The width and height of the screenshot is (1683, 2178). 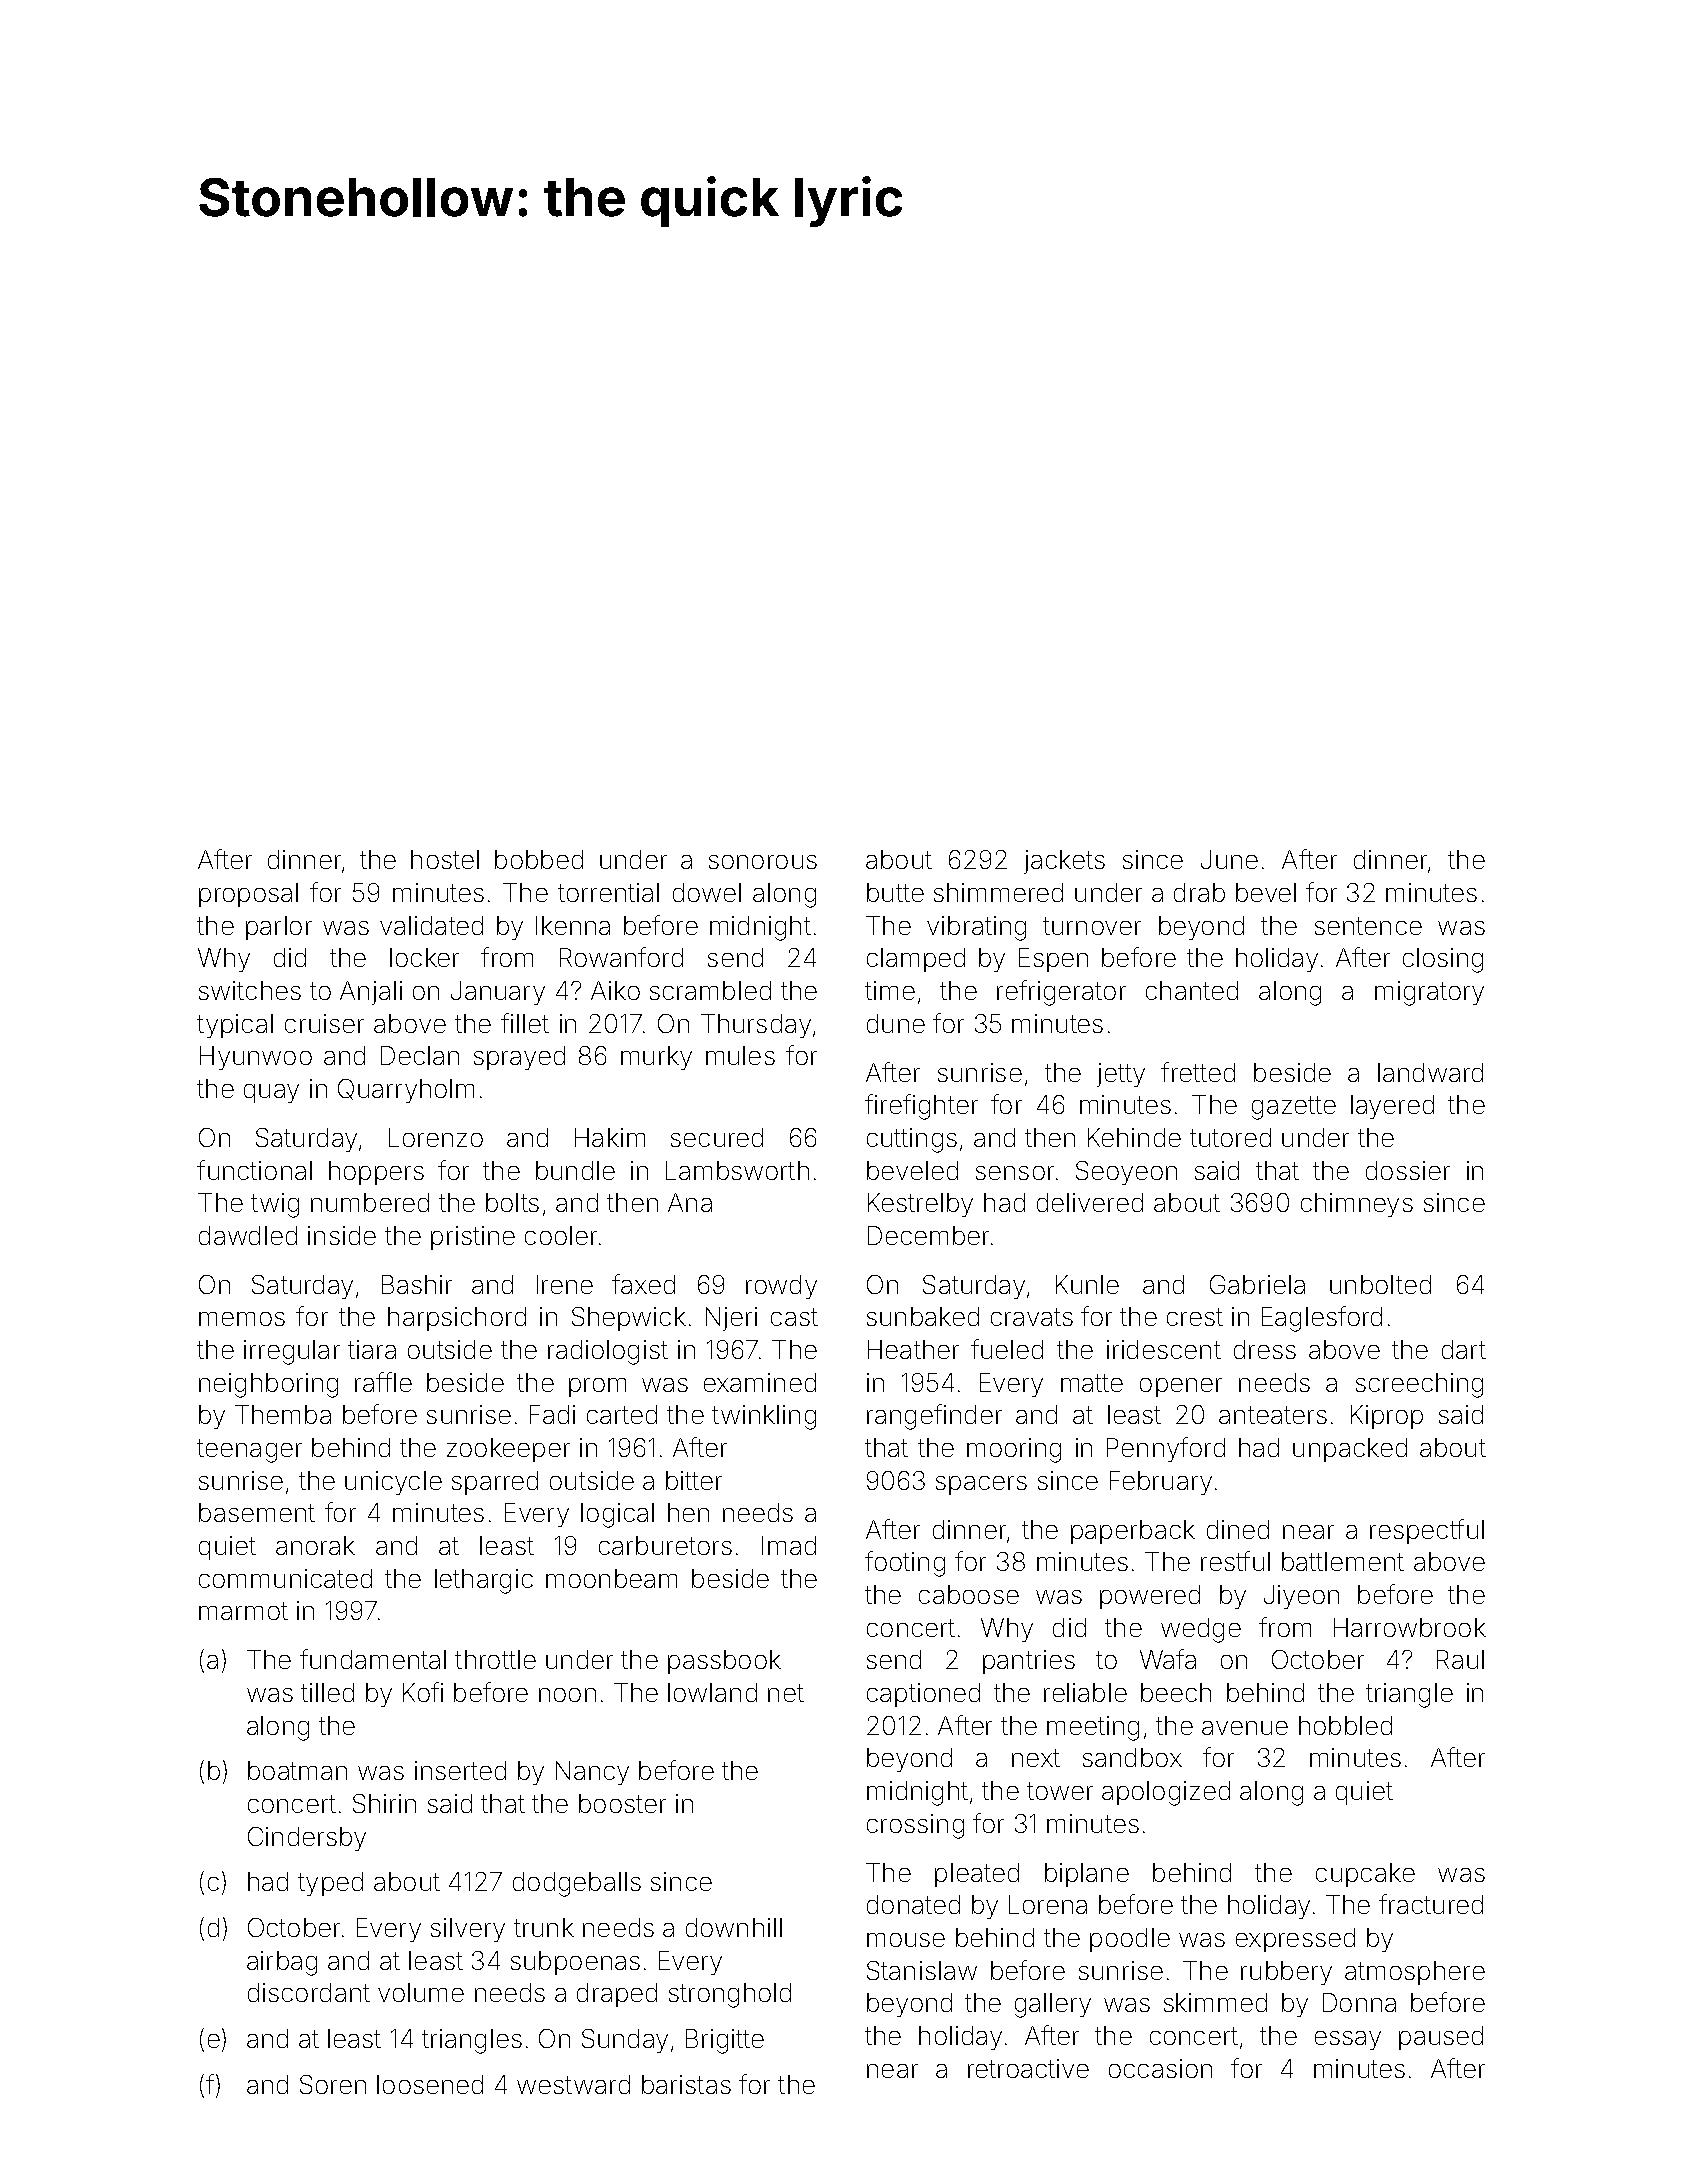 I want to click on draped, so click(x=617, y=1995).
